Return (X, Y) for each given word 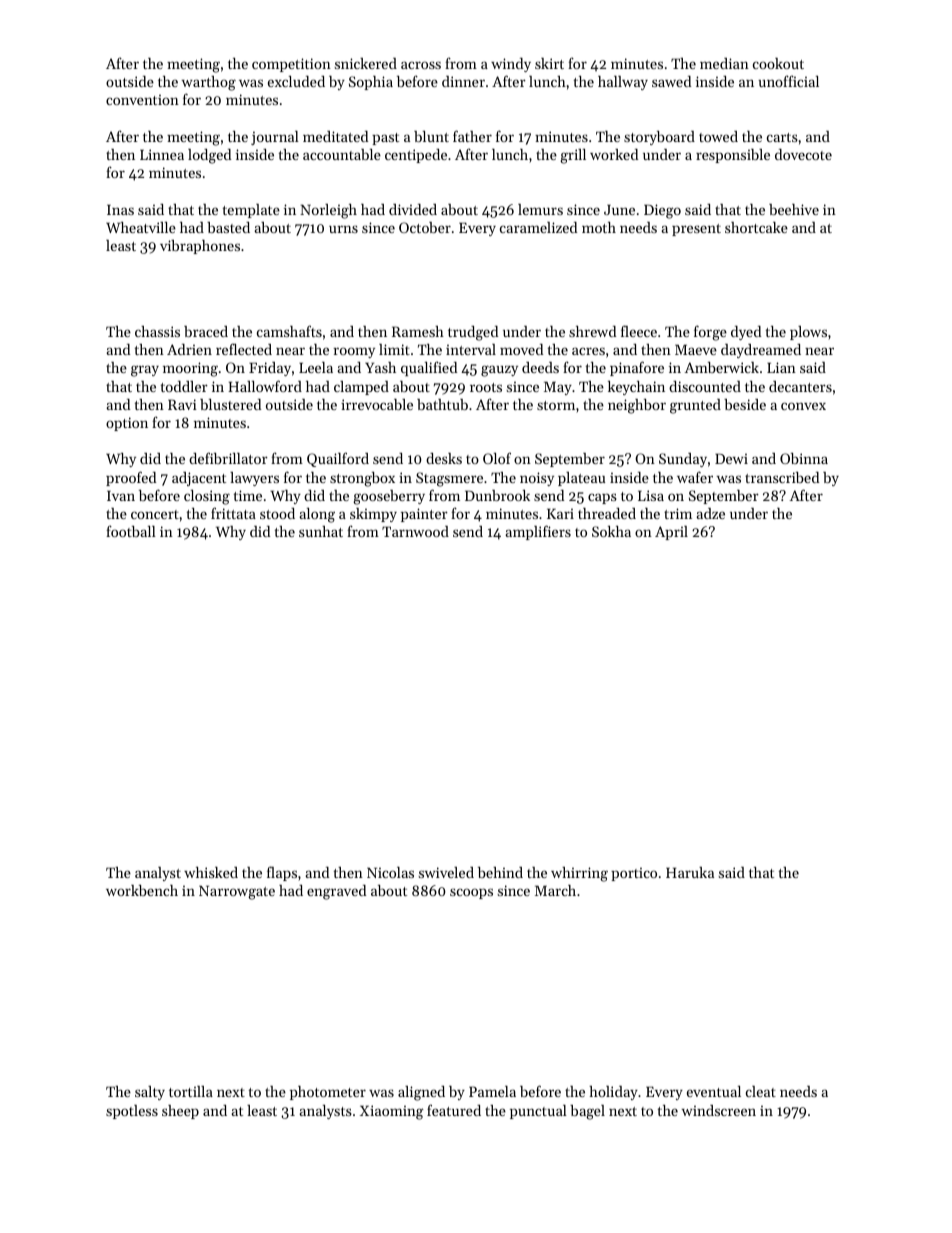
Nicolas (390, 872)
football (131, 531)
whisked (211, 872)
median (724, 63)
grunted (695, 406)
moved (521, 349)
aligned (421, 1093)
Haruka (690, 872)
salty (150, 1093)
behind (500, 872)
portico (634, 874)
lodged (209, 156)
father (472, 136)
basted (228, 227)
